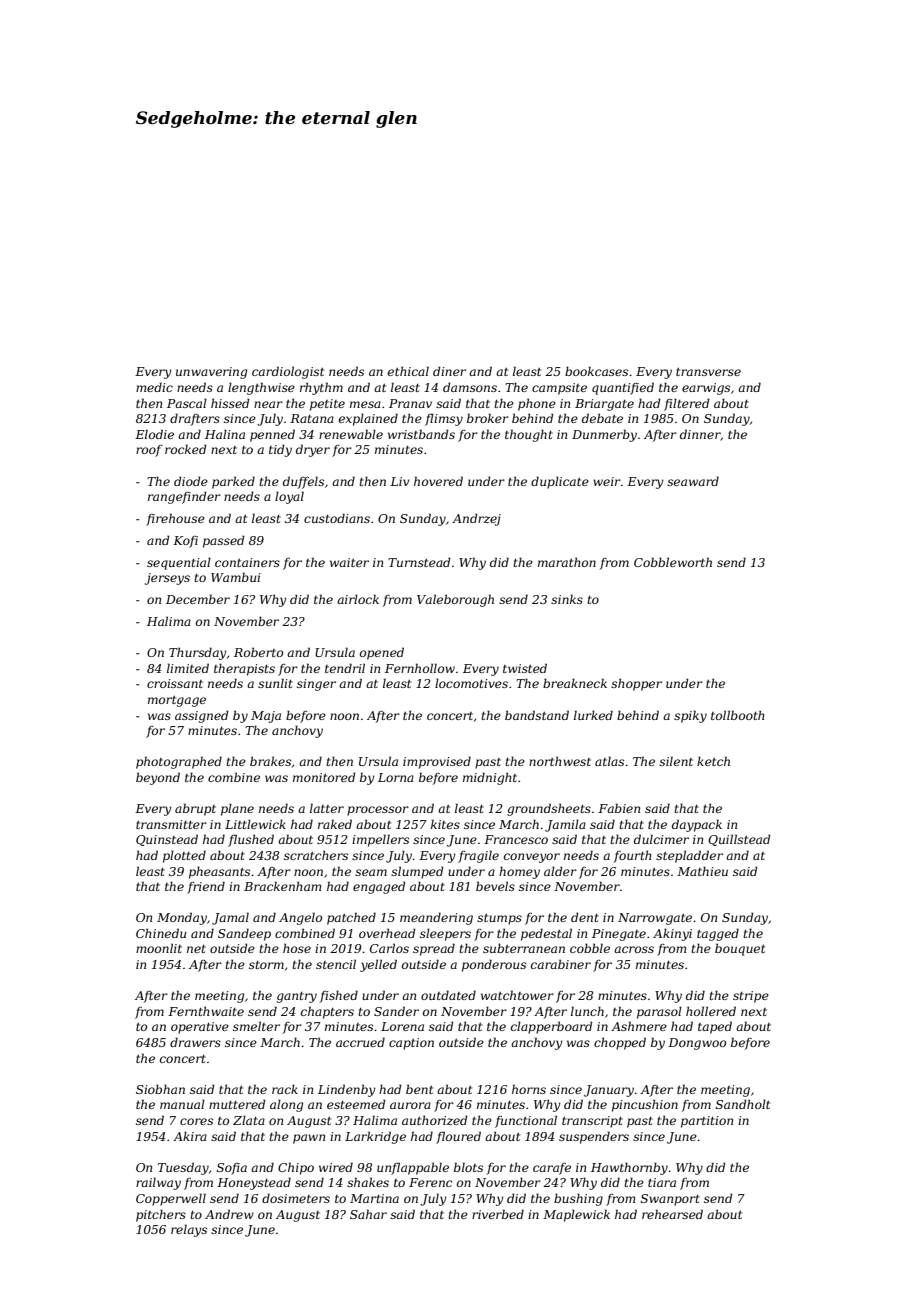 The width and height of the page is (908, 1316). What do you see at coordinates (708, 372) in the page?
I see `transverse` at bounding box center [708, 372].
